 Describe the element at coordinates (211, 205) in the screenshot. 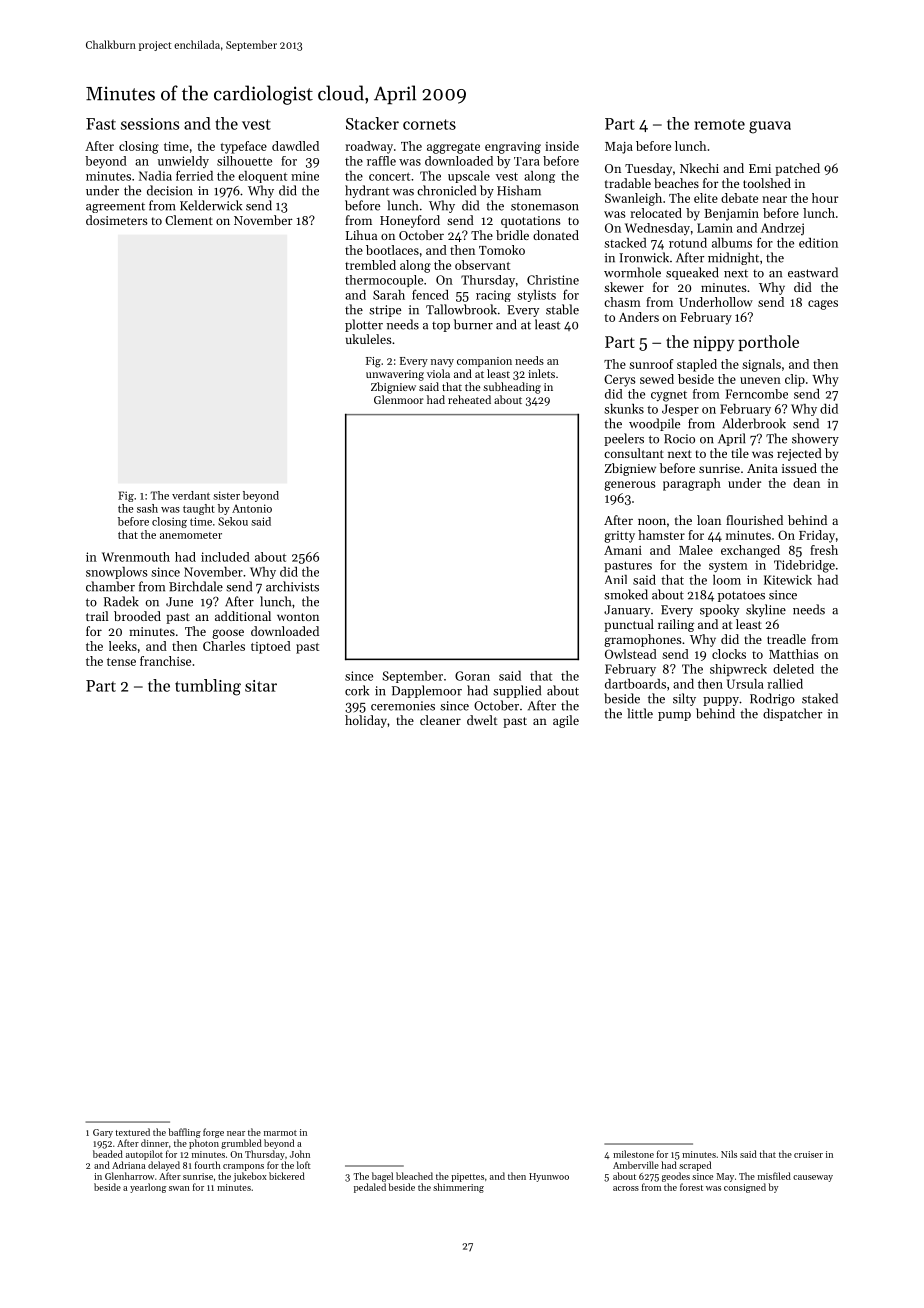

I see `Kelderwick` at that location.
